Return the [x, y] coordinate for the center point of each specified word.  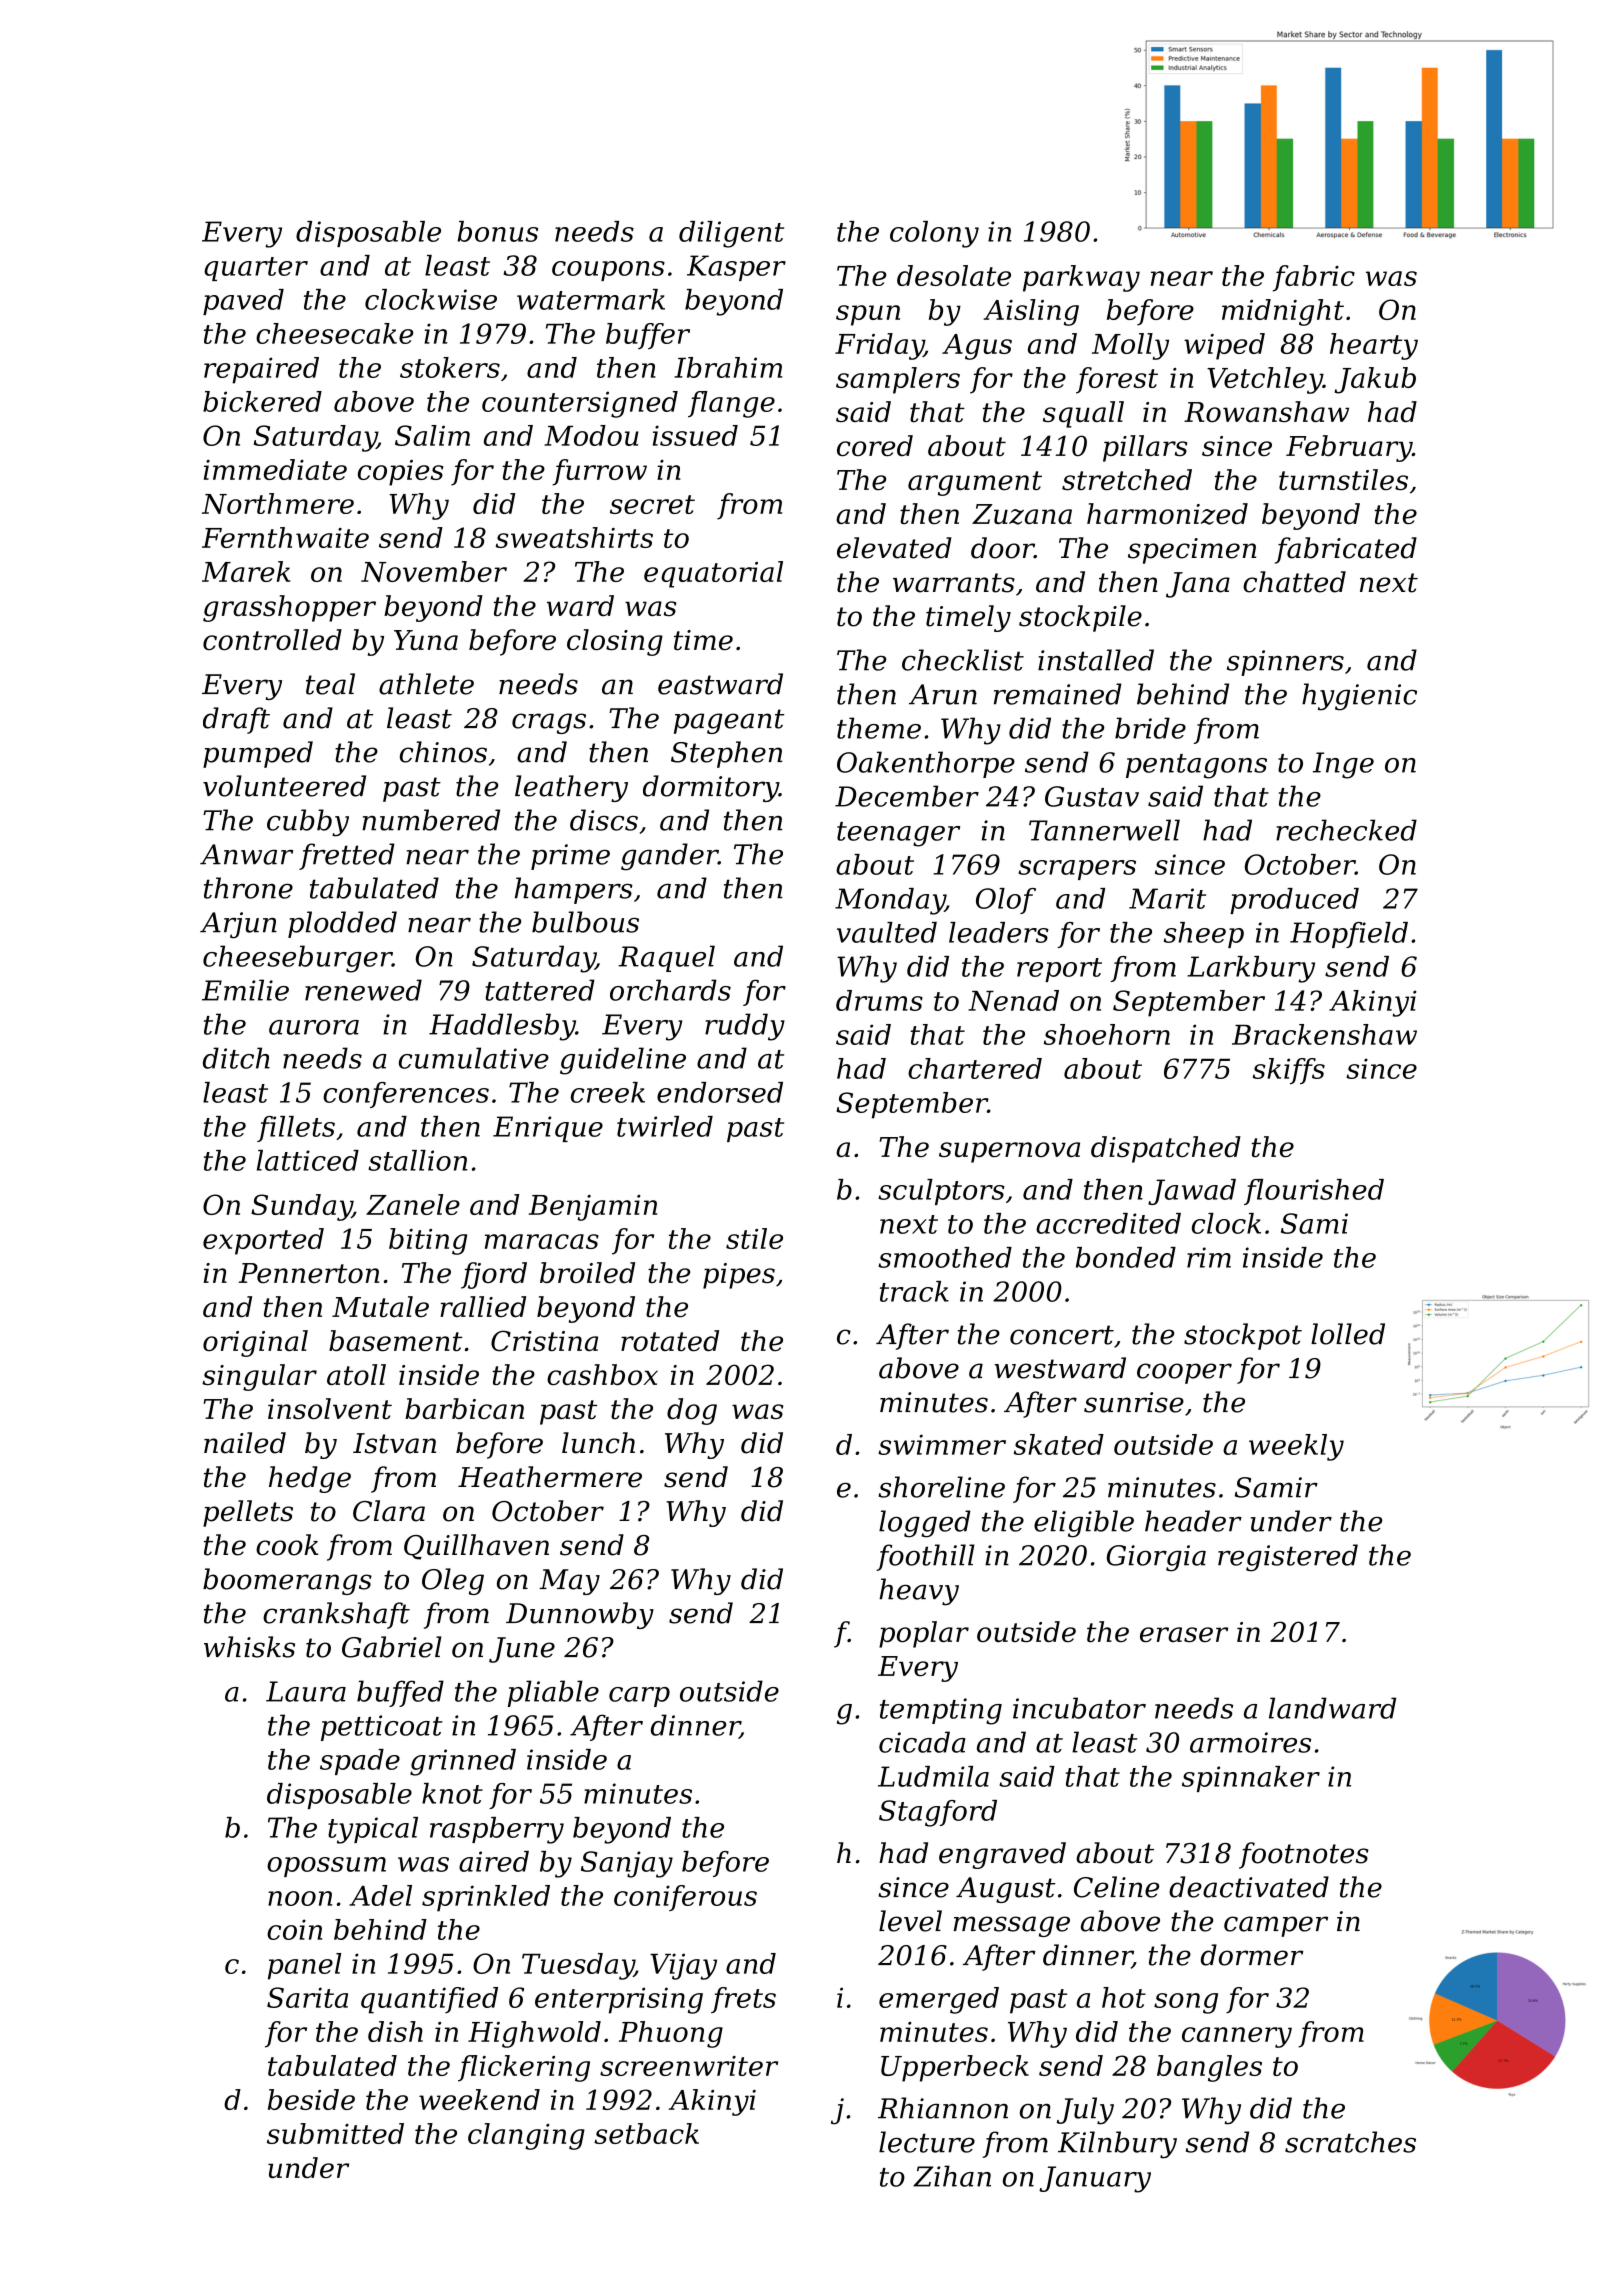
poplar [924, 1634]
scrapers [1077, 870]
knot [452, 1793]
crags [549, 723]
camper [1276, 1926]
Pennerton [309, 1273]
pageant [729, 721]
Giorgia [1156, 1558]
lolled [1348, 1334]
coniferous [685, 1898]
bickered [262, 401]
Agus [977, 347]
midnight [1283, 312]
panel [304, 1966]
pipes [739, 1276]
